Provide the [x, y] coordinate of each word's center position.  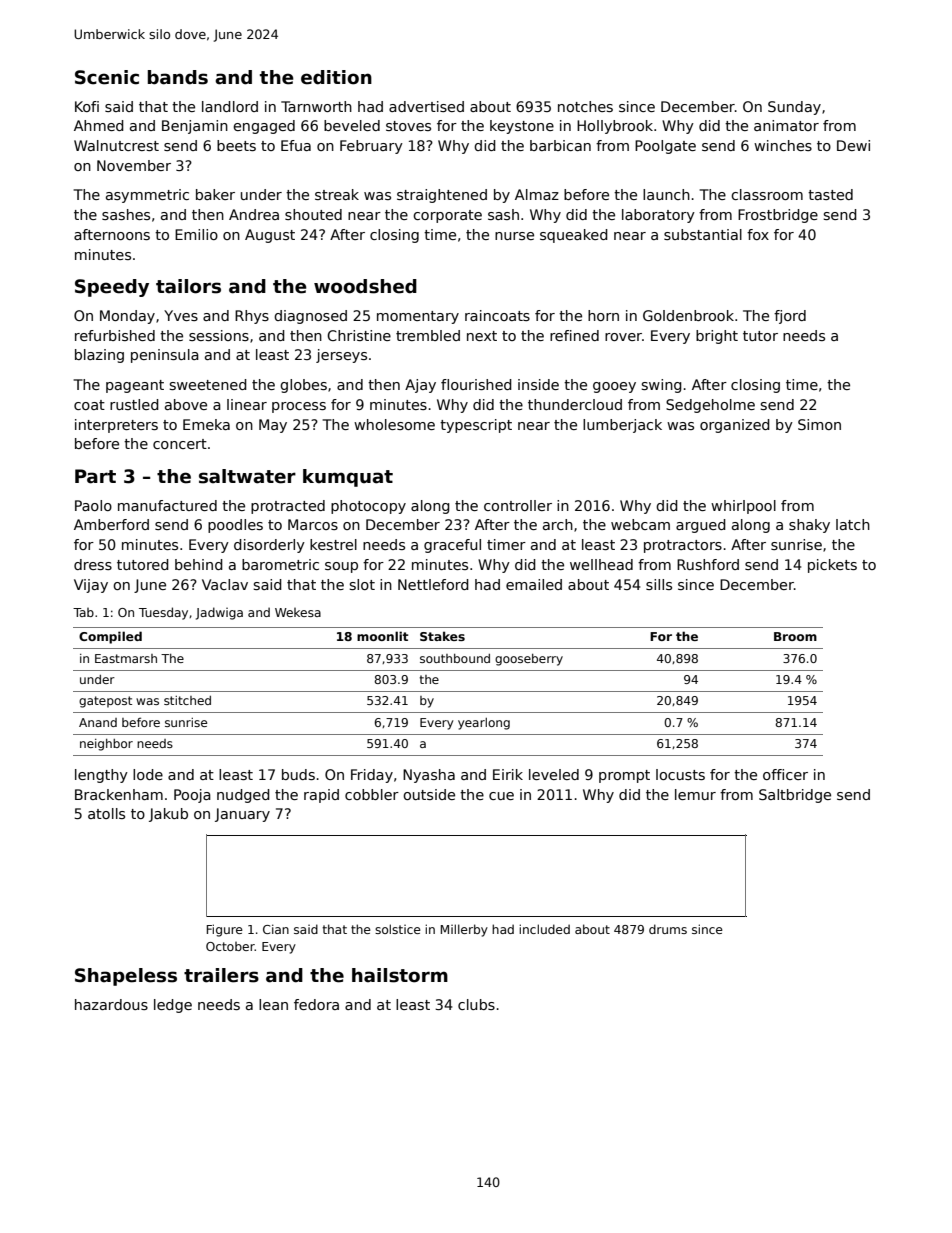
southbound [455, 658]
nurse [514, 236]
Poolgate [665, 147]
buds [298, 774]
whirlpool [743, 507]
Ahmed [99, 125]
